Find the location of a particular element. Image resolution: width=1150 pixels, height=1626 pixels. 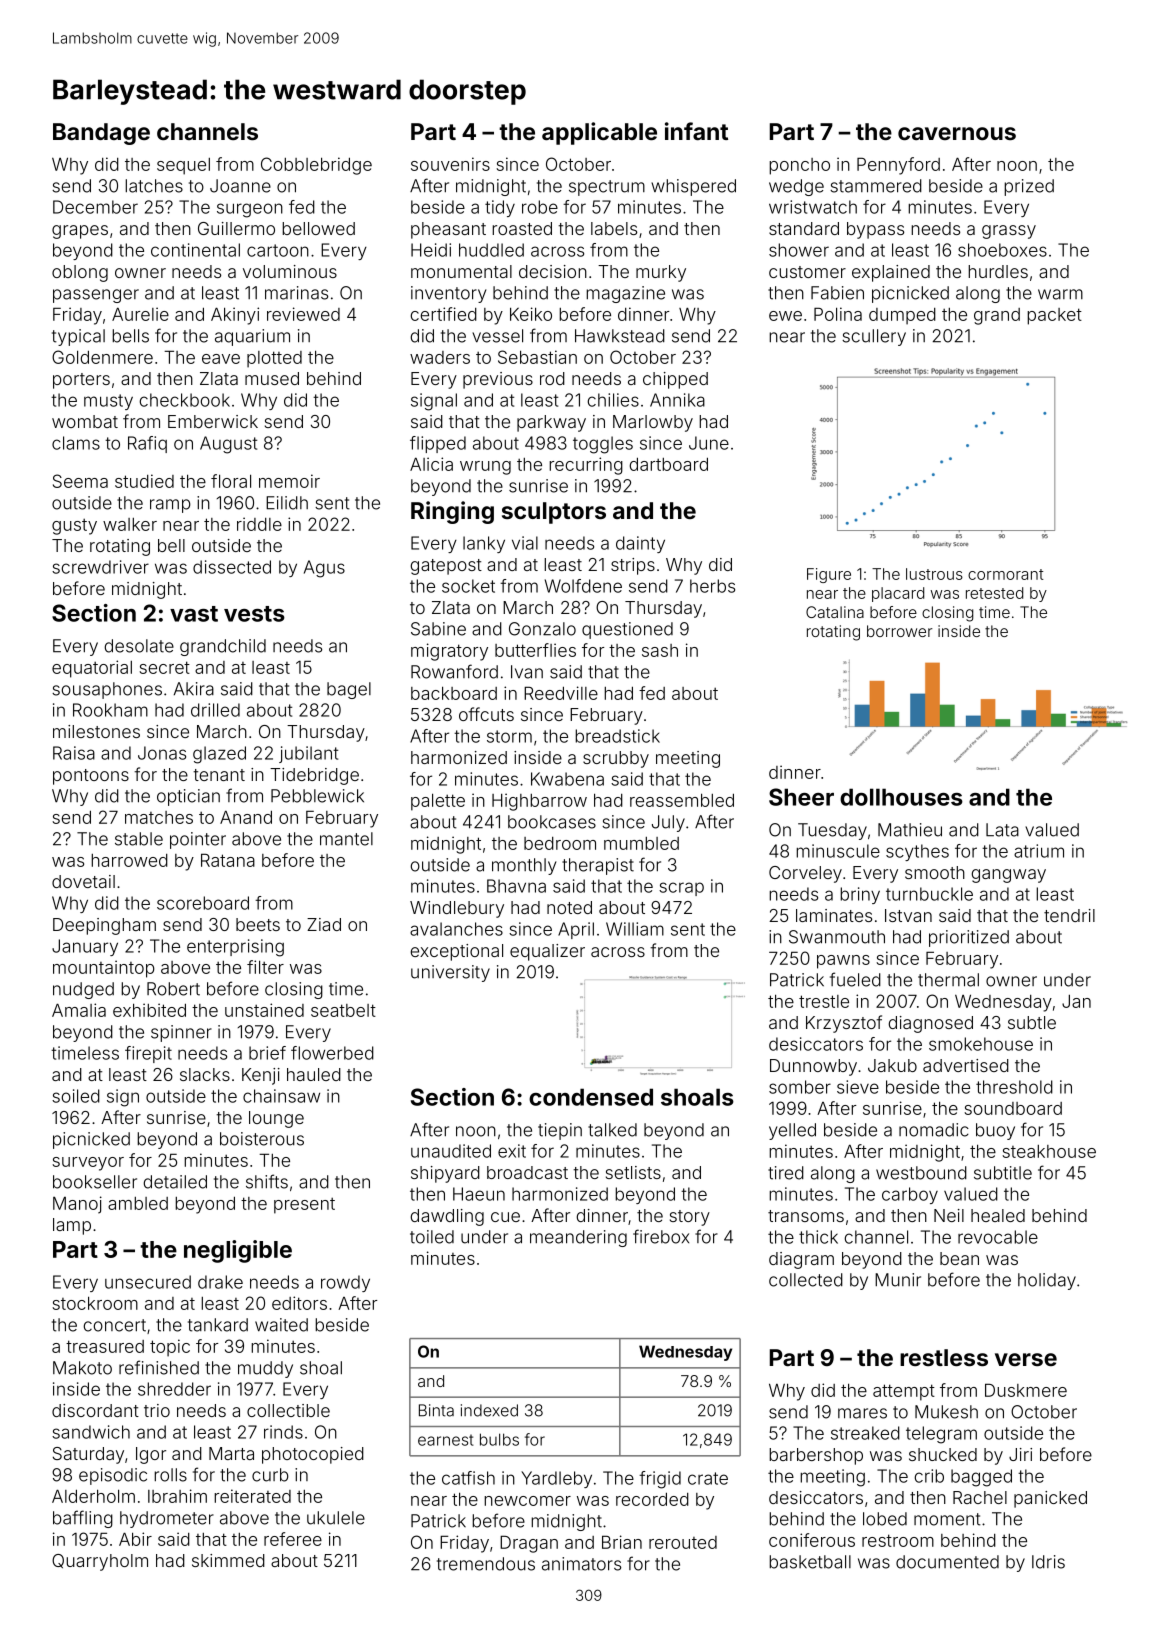

William is located at coordinates (635, 929).
